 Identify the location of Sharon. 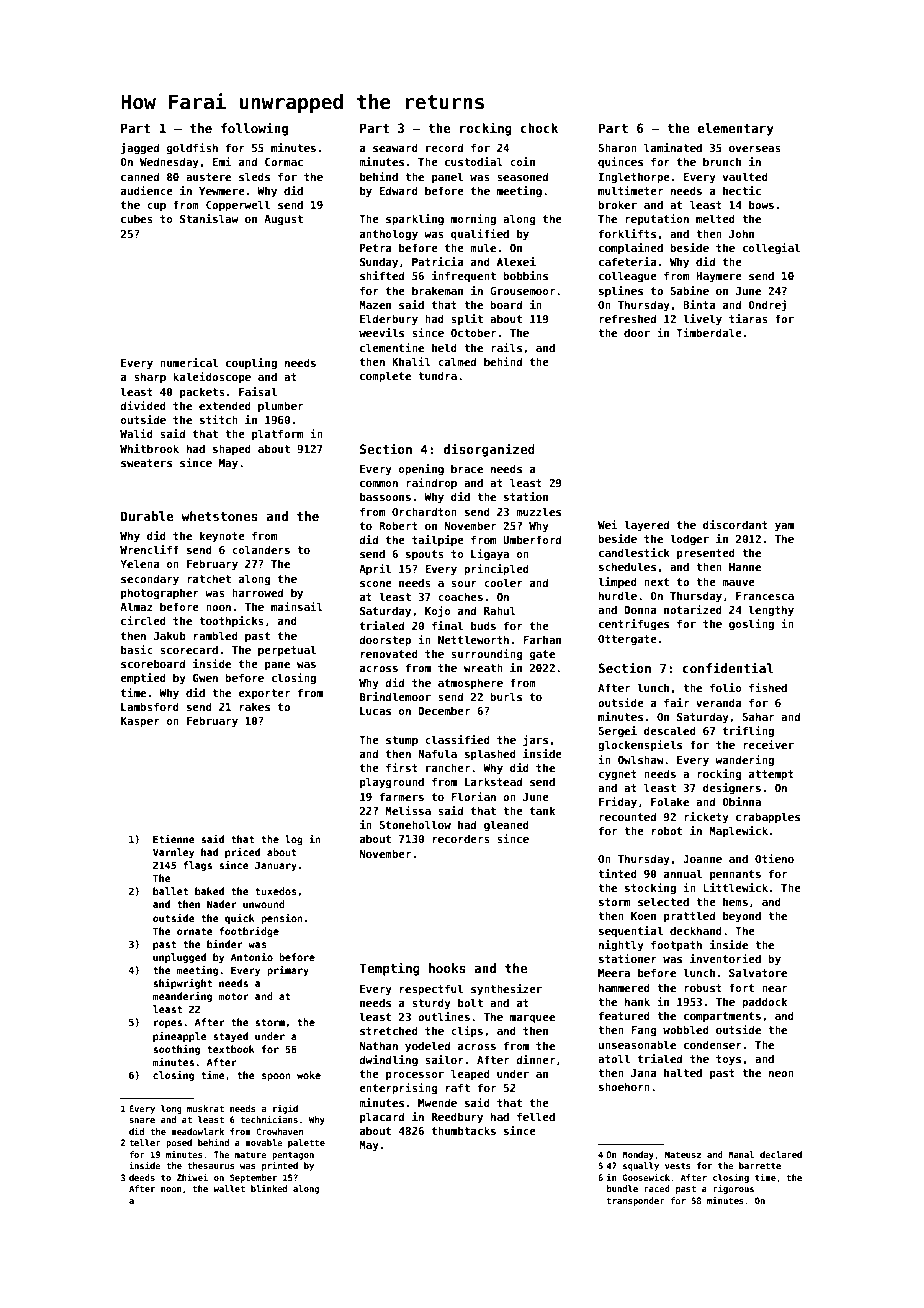
(617, 147).
